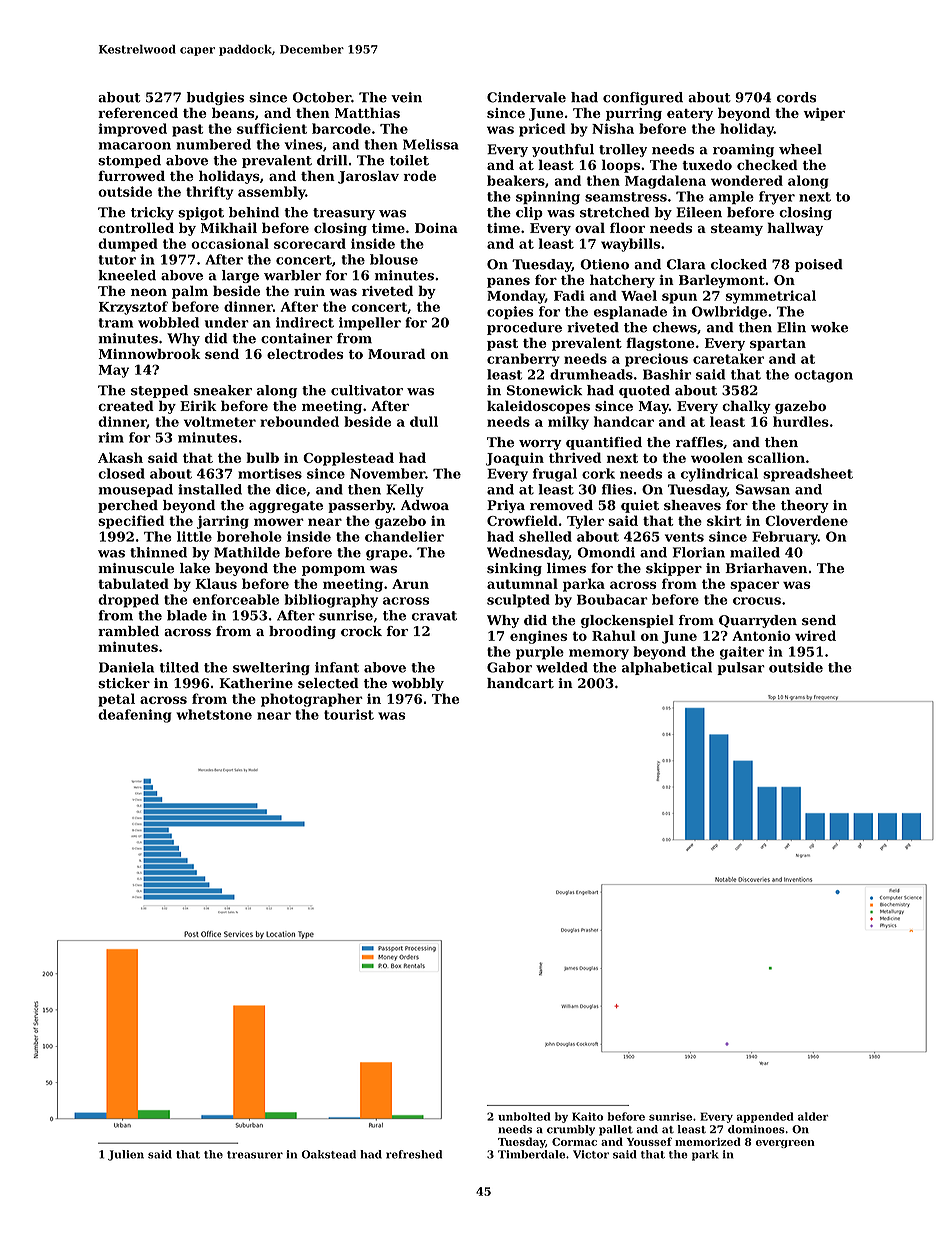 This screenshot has width=952, height=1233. Describe the element at coordinates (741, 668) in the screenshot. I see `pulsar` at that location.
